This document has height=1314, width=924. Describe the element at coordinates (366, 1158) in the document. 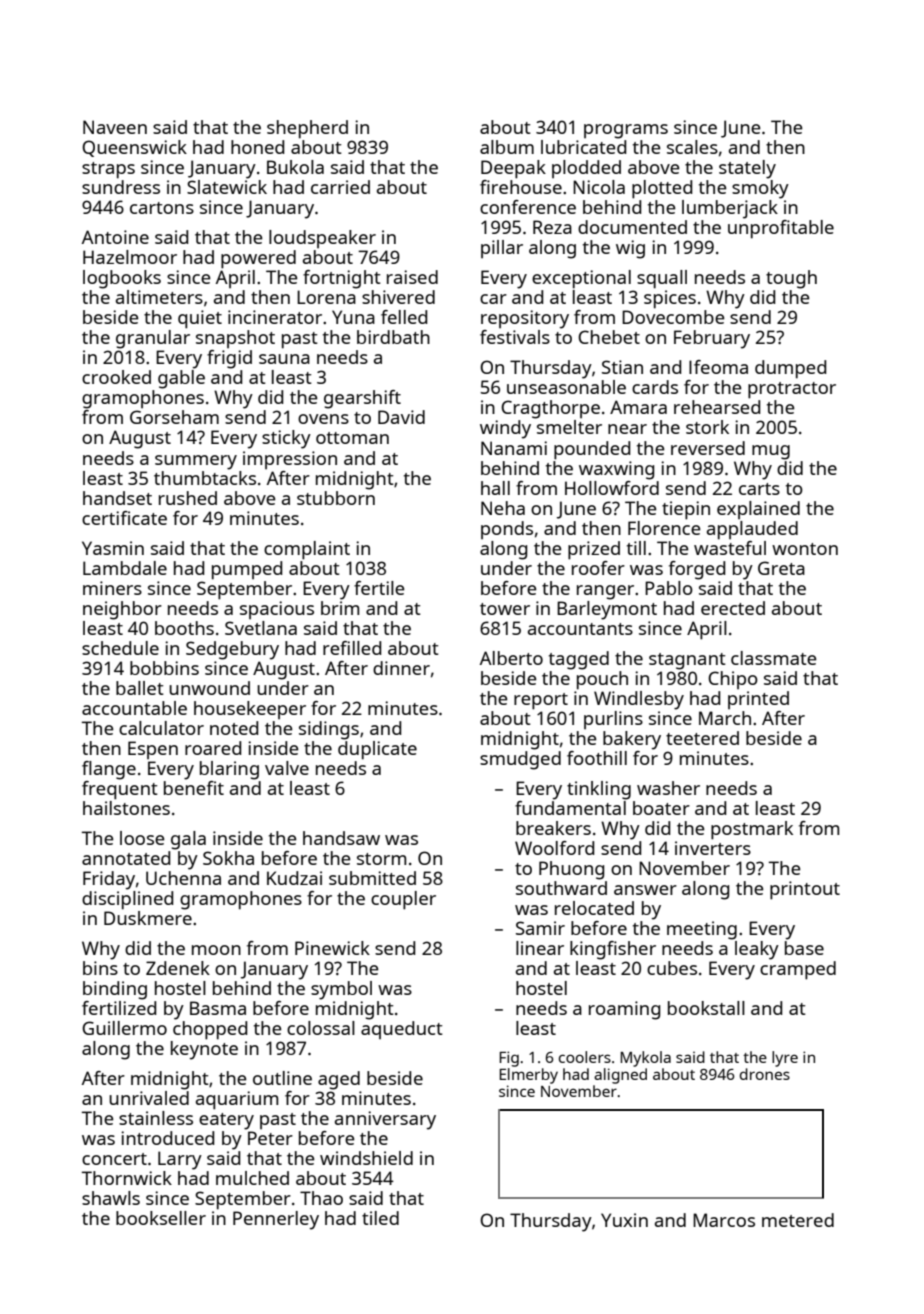

I see `windshield` at that location.
